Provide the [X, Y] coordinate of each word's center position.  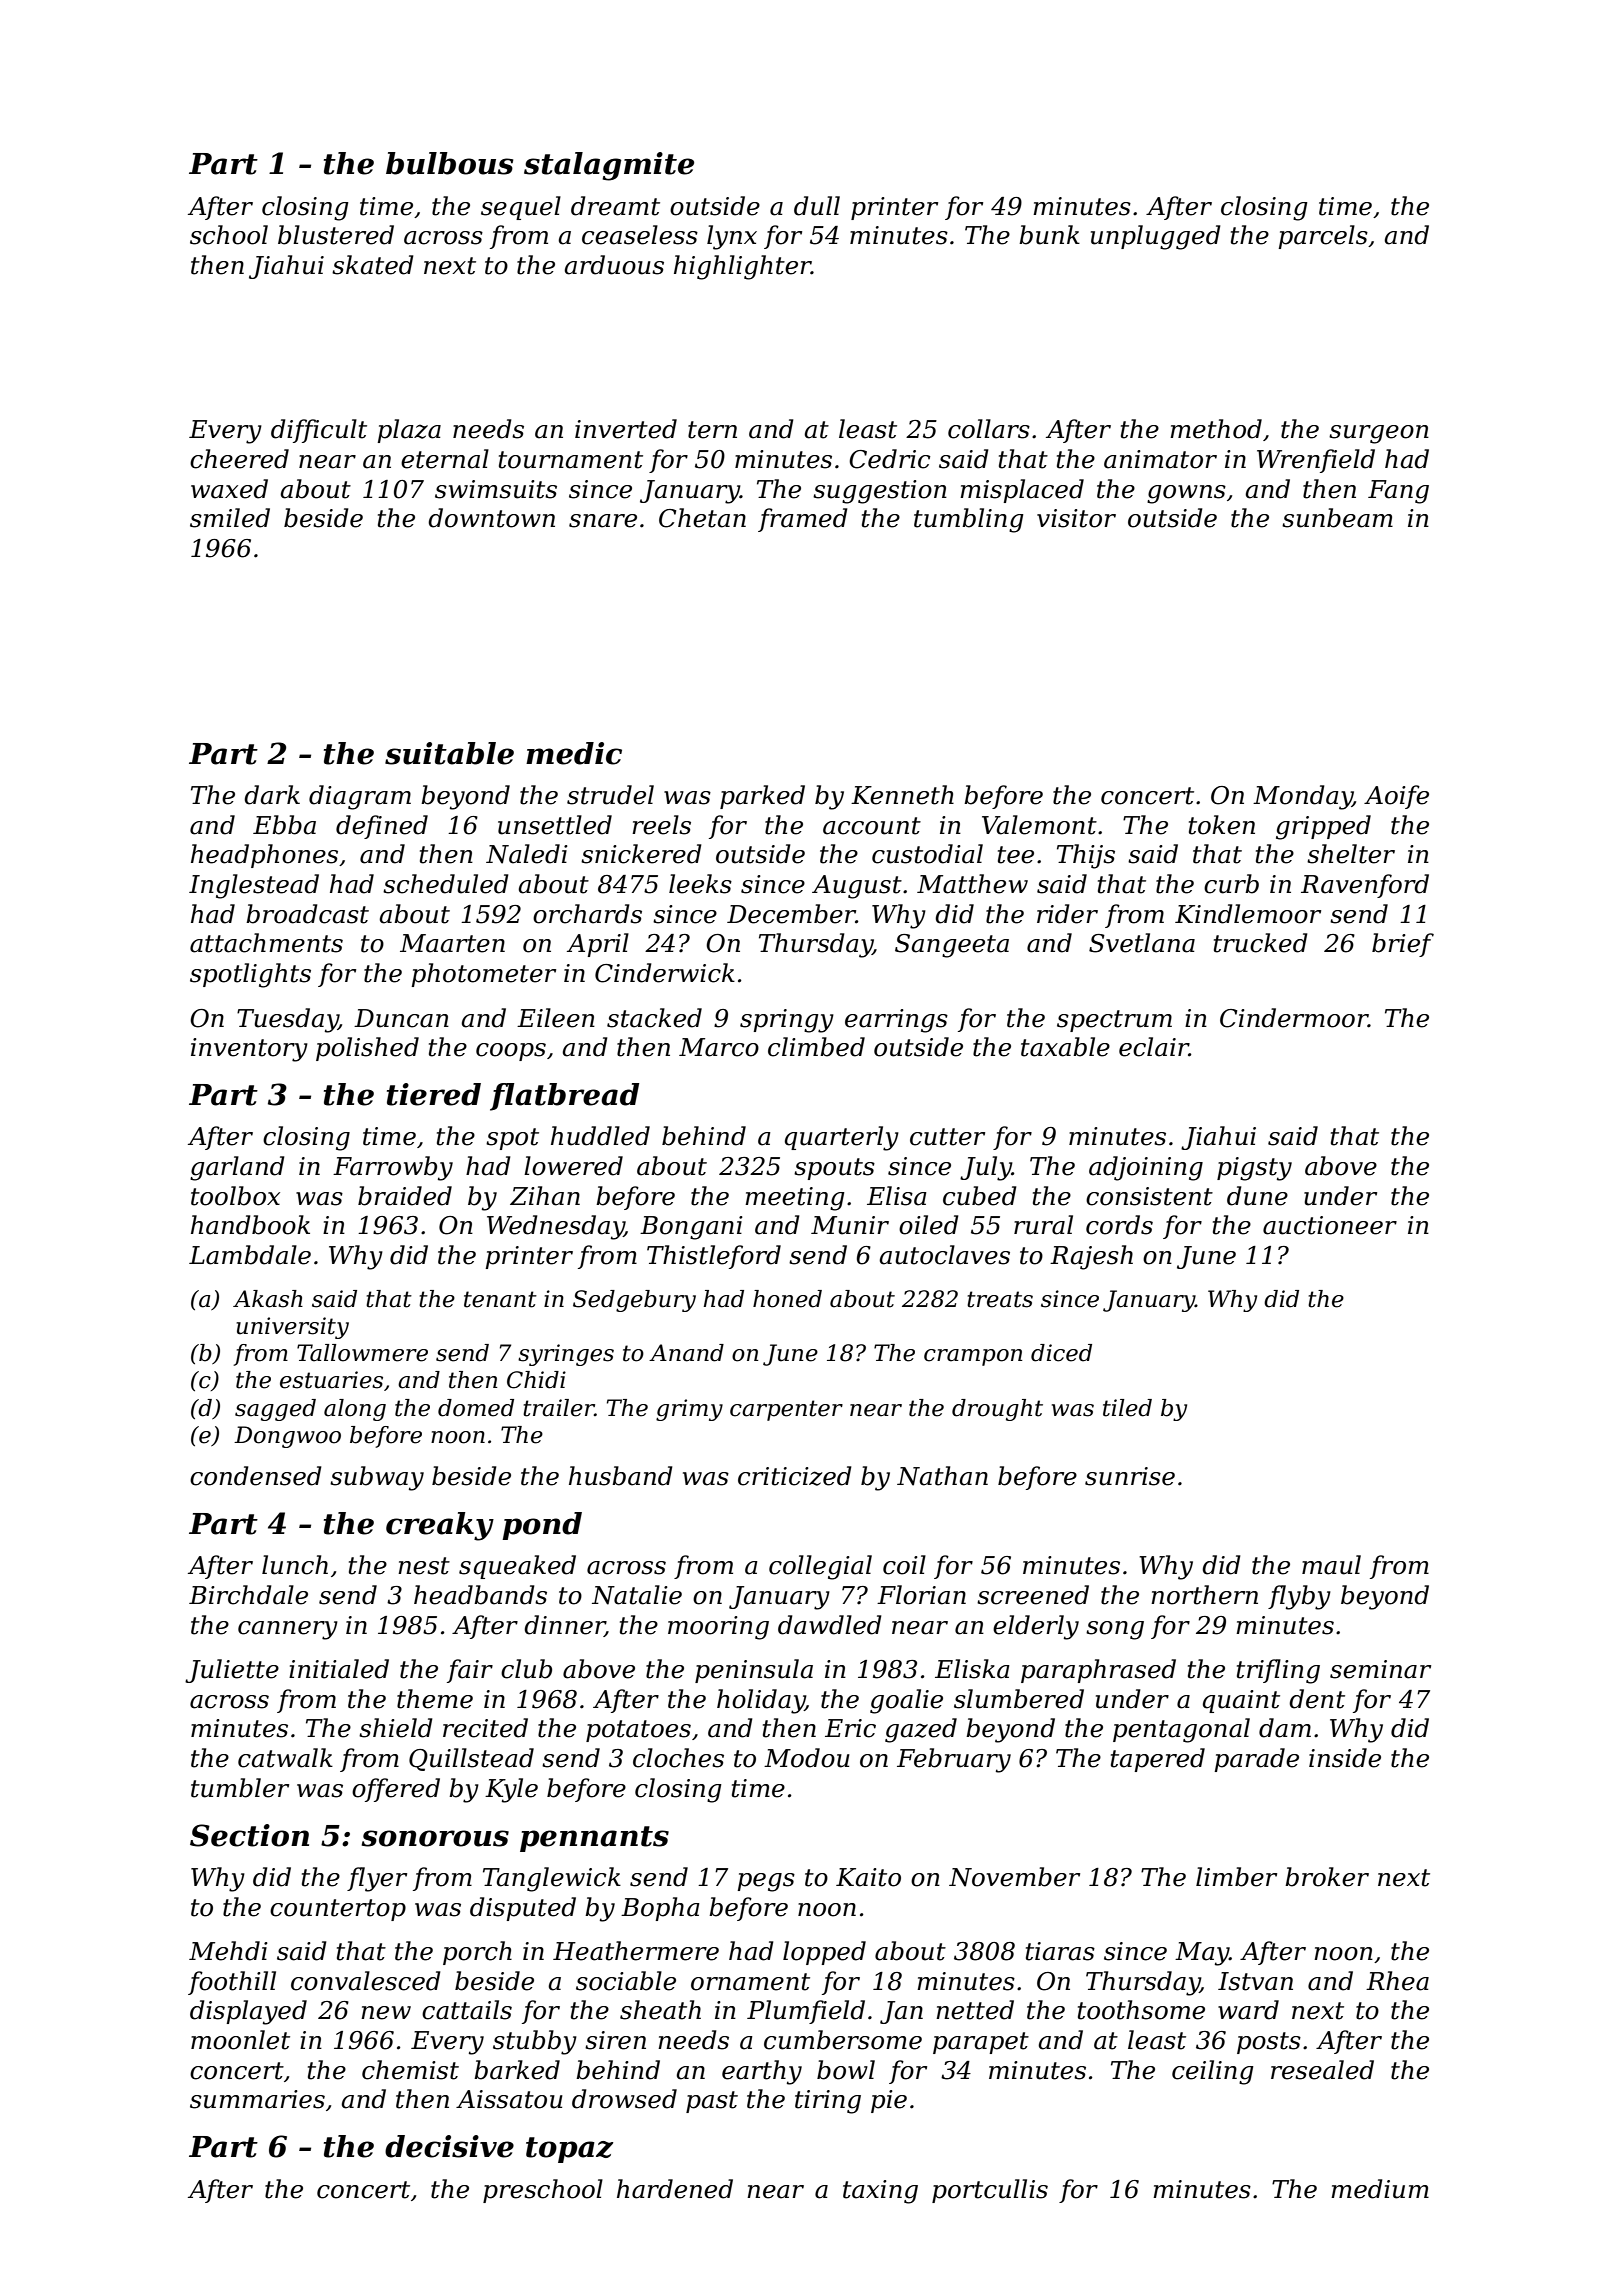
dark [272, 795]
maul [1331, 1565]
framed [803, 520]
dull [817, 206]
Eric [850, 1728]
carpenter [786, 1410]
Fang [1398, 492]
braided [405, 1196]
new [386, 2013]
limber [1236, 1877]
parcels [1323, 237]
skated [373, 265]
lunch [295, 1565]
